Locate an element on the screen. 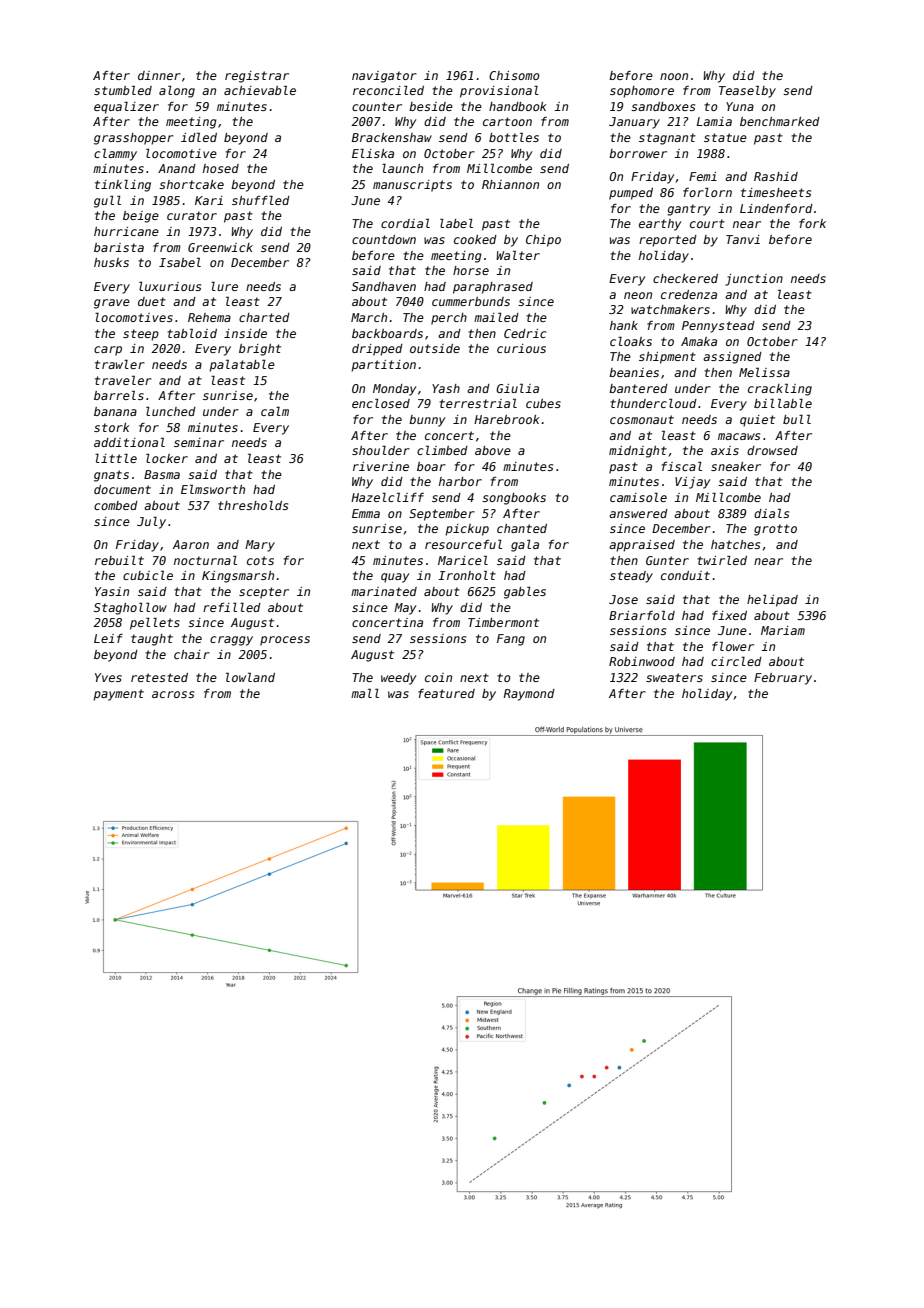  perch is located at coordinates (449, 319).
